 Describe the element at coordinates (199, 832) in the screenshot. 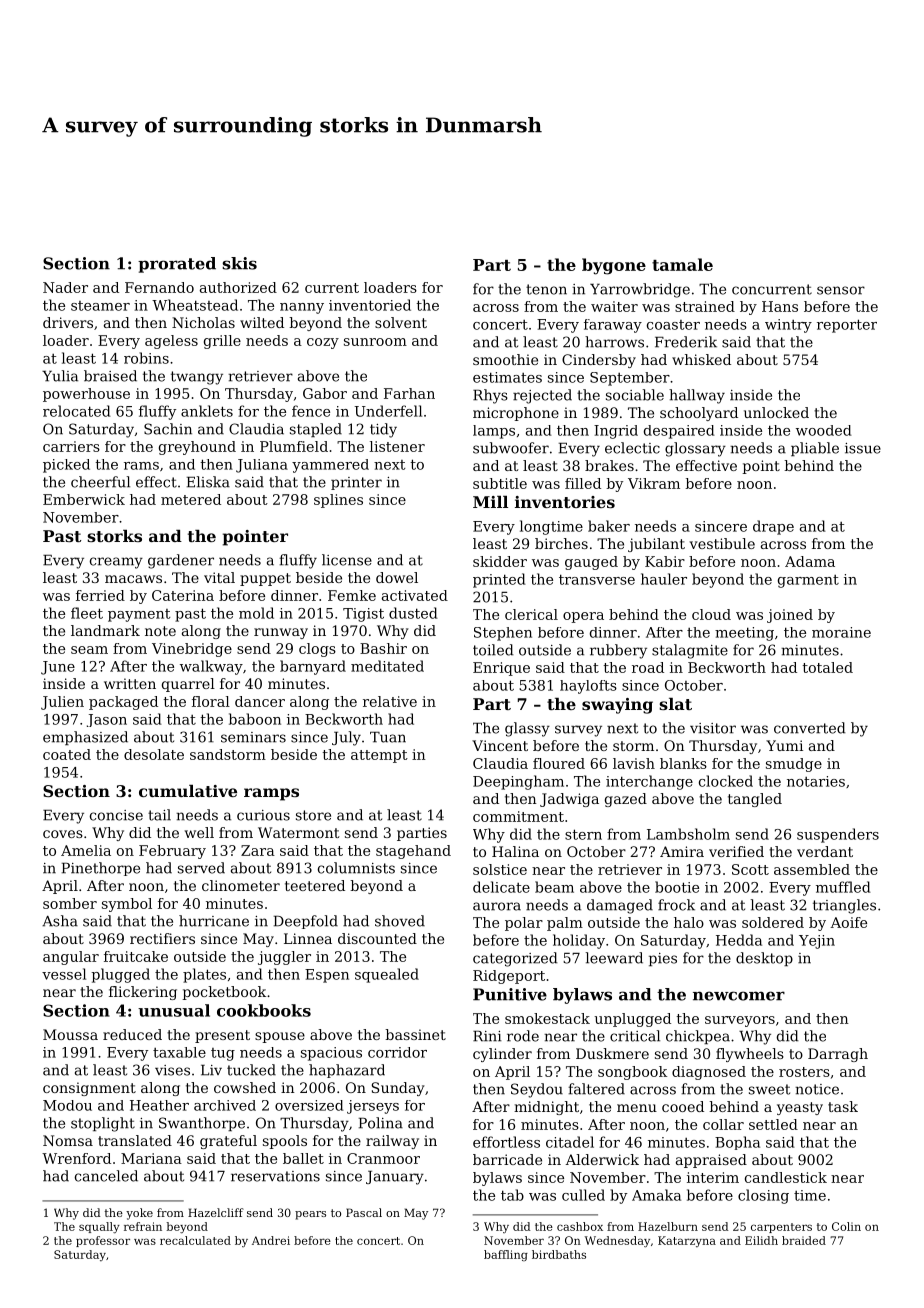

I see `well` at that location.
